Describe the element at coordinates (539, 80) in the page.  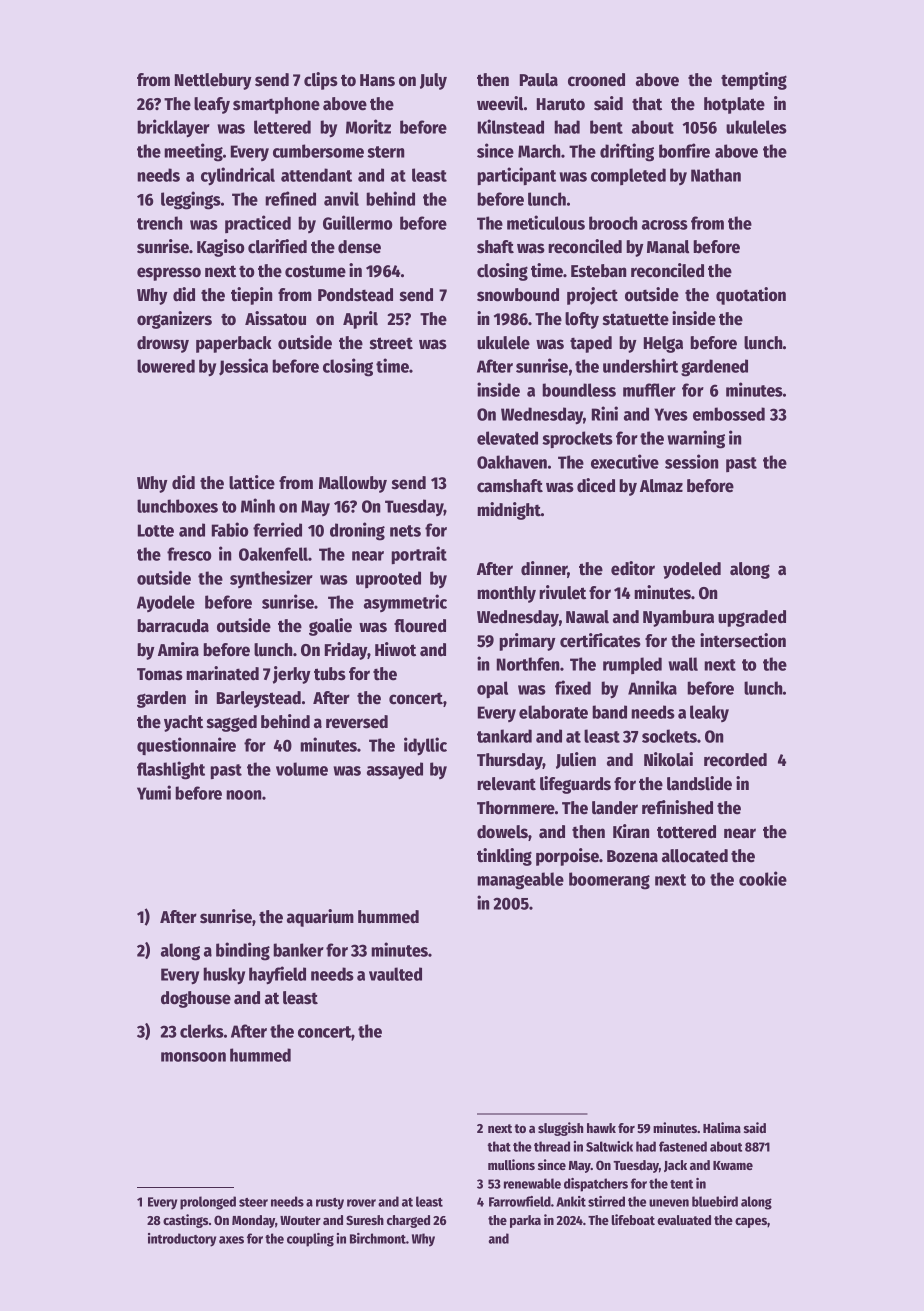
I see `Paula` at that location.
